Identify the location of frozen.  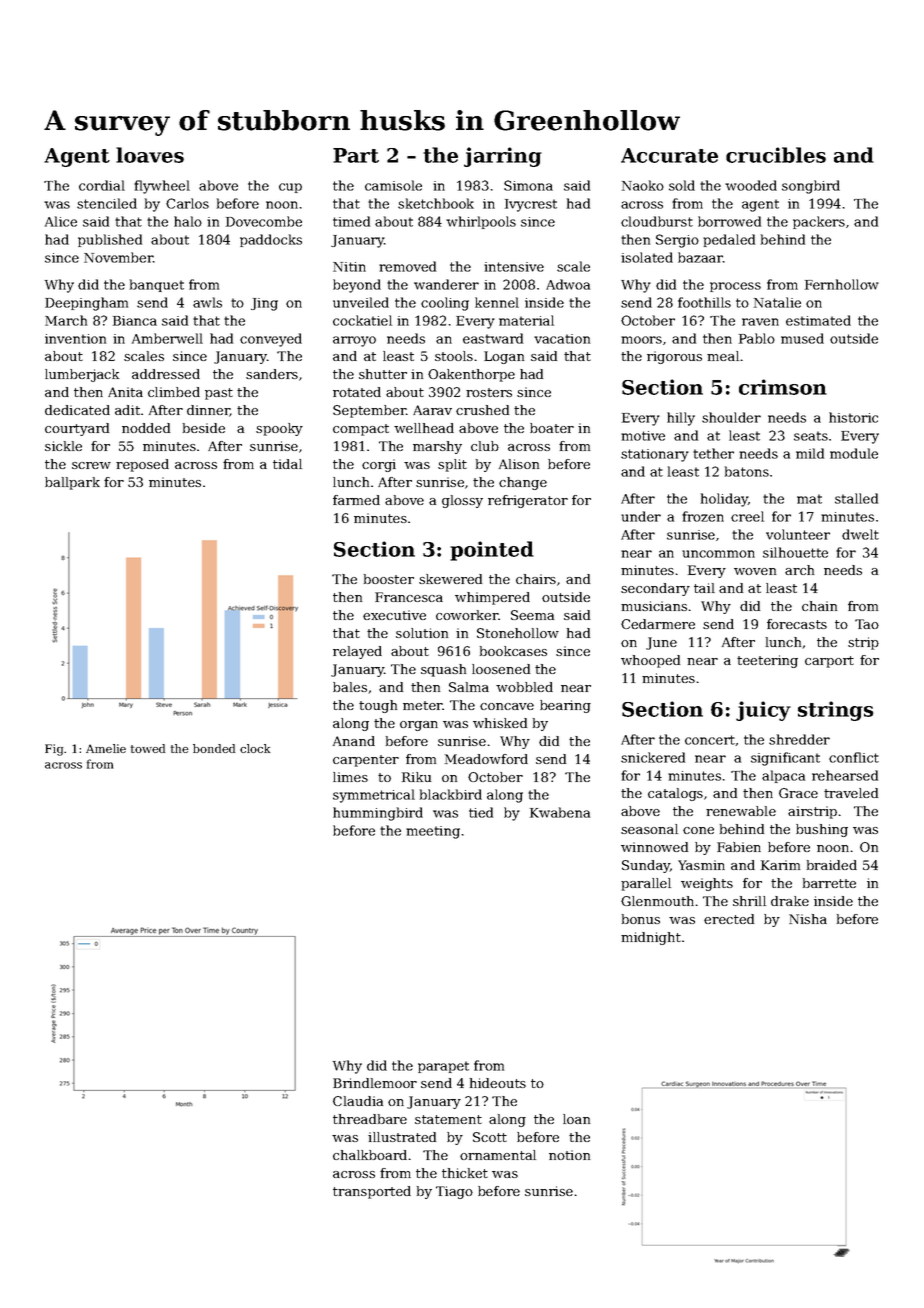
(703, 516).
